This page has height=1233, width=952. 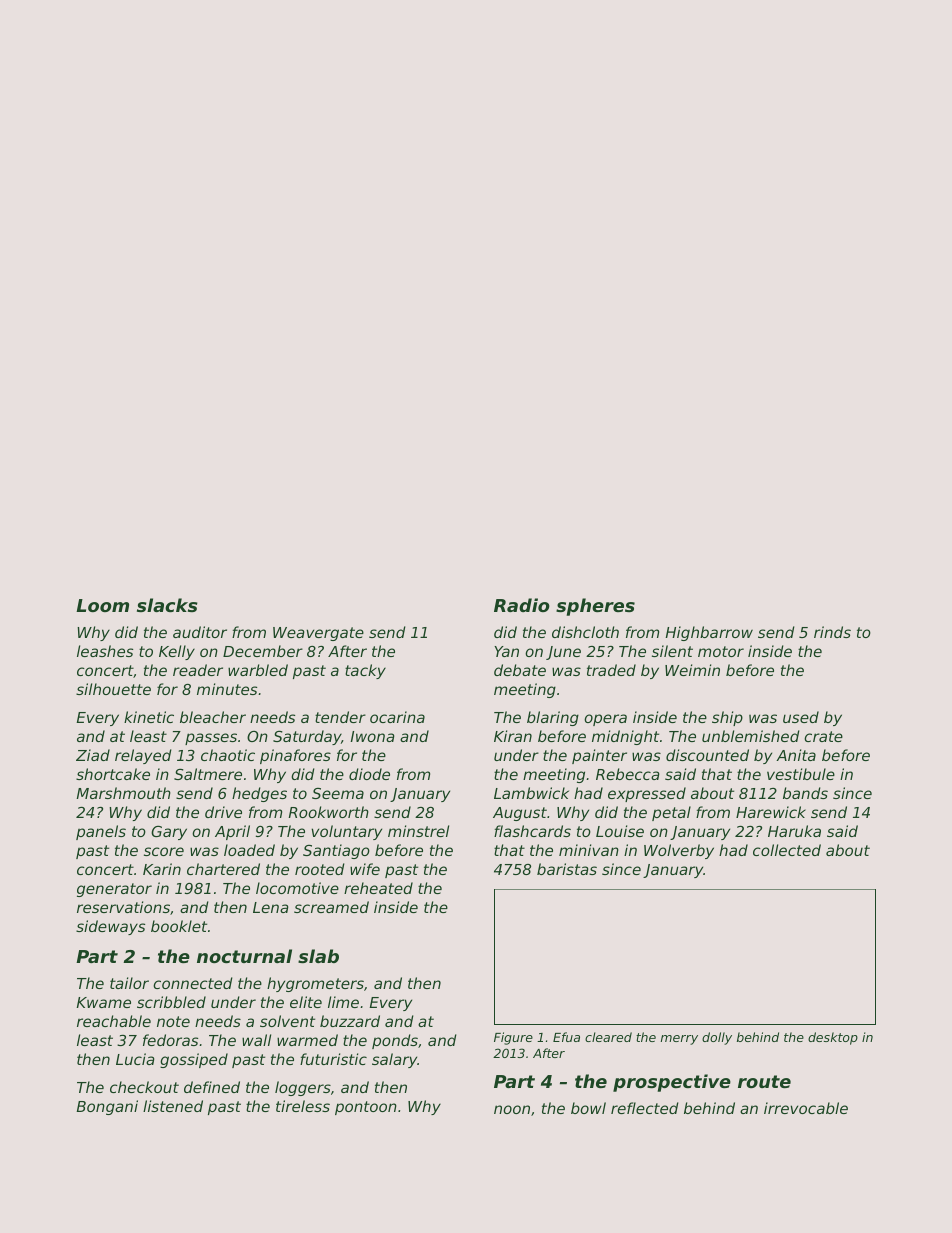 I want to click on minstrel, so click(x=418, y=831).
